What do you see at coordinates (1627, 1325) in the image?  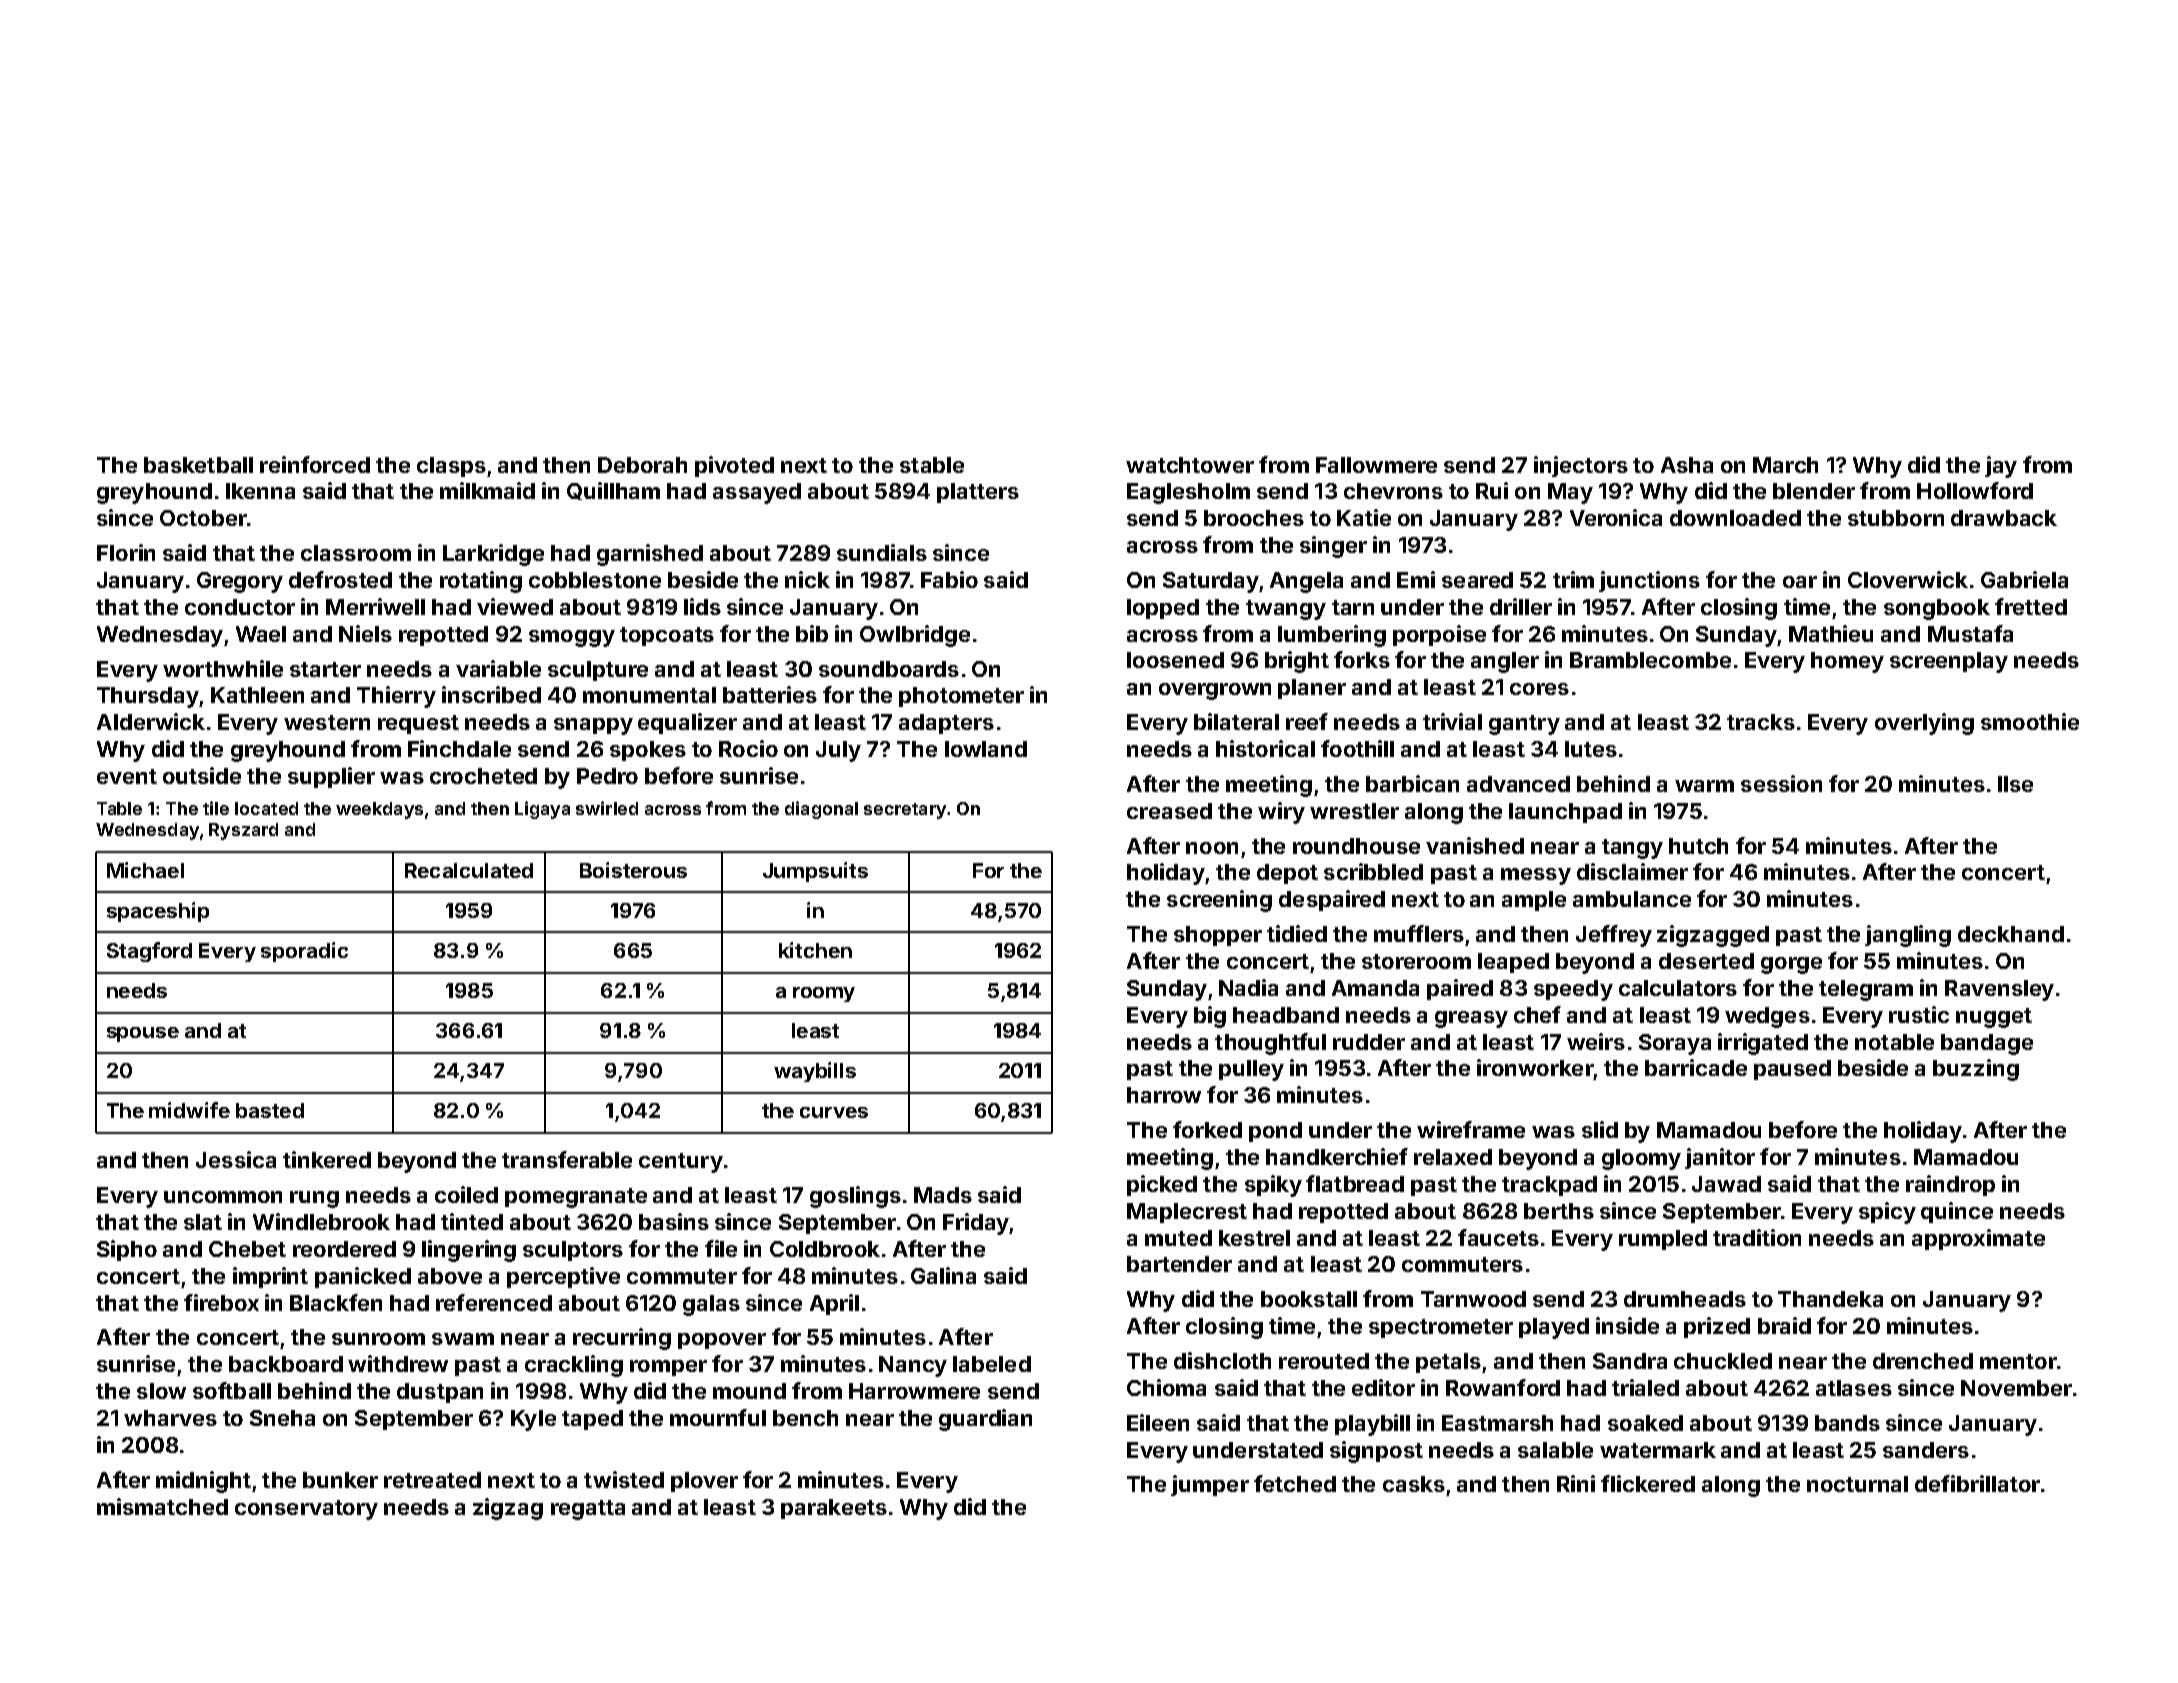 I see `inside` at bounding box center [1627, 1325].
